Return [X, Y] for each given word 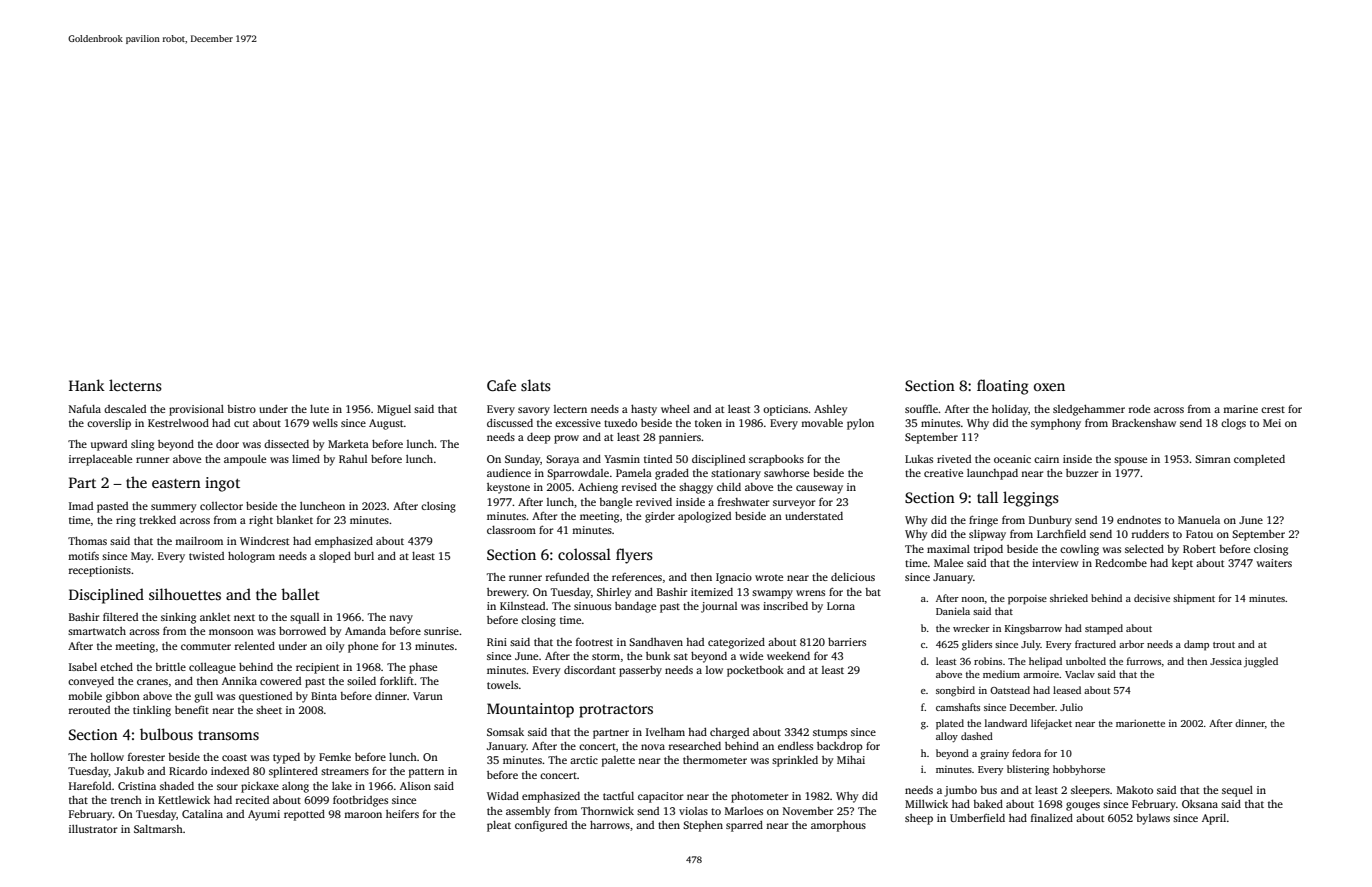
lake [342, 786]
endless [795, 746]
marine [1240, 409]
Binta [324, 696]
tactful [618, 795]
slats [536, 385]
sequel [1237, 791]
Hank [87, 385]
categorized [736, 643]
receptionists [100, 571]
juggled [1261, 662]
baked [988, 804]
